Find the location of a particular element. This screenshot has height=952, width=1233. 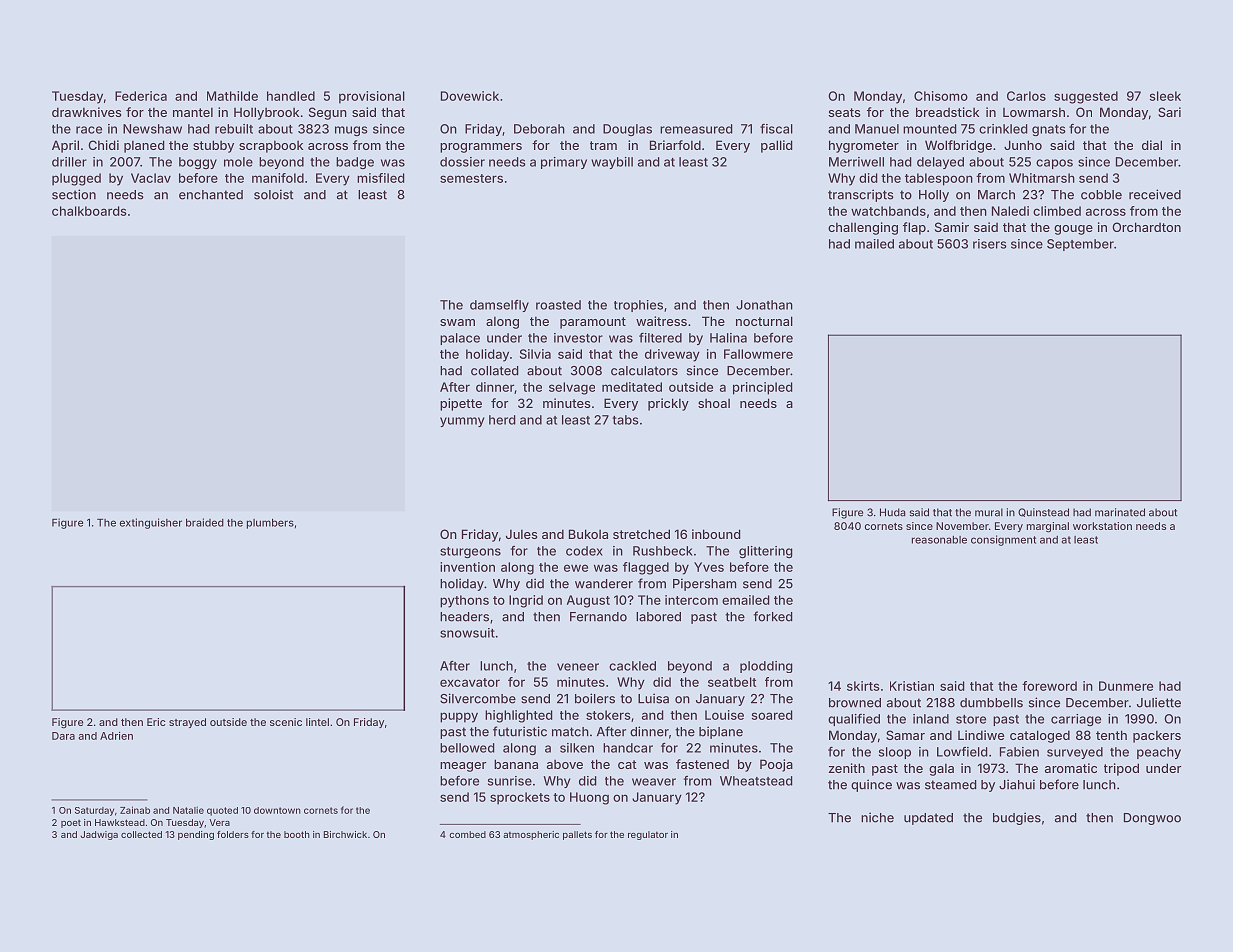

tabs is located at coordinates (626, 420).
